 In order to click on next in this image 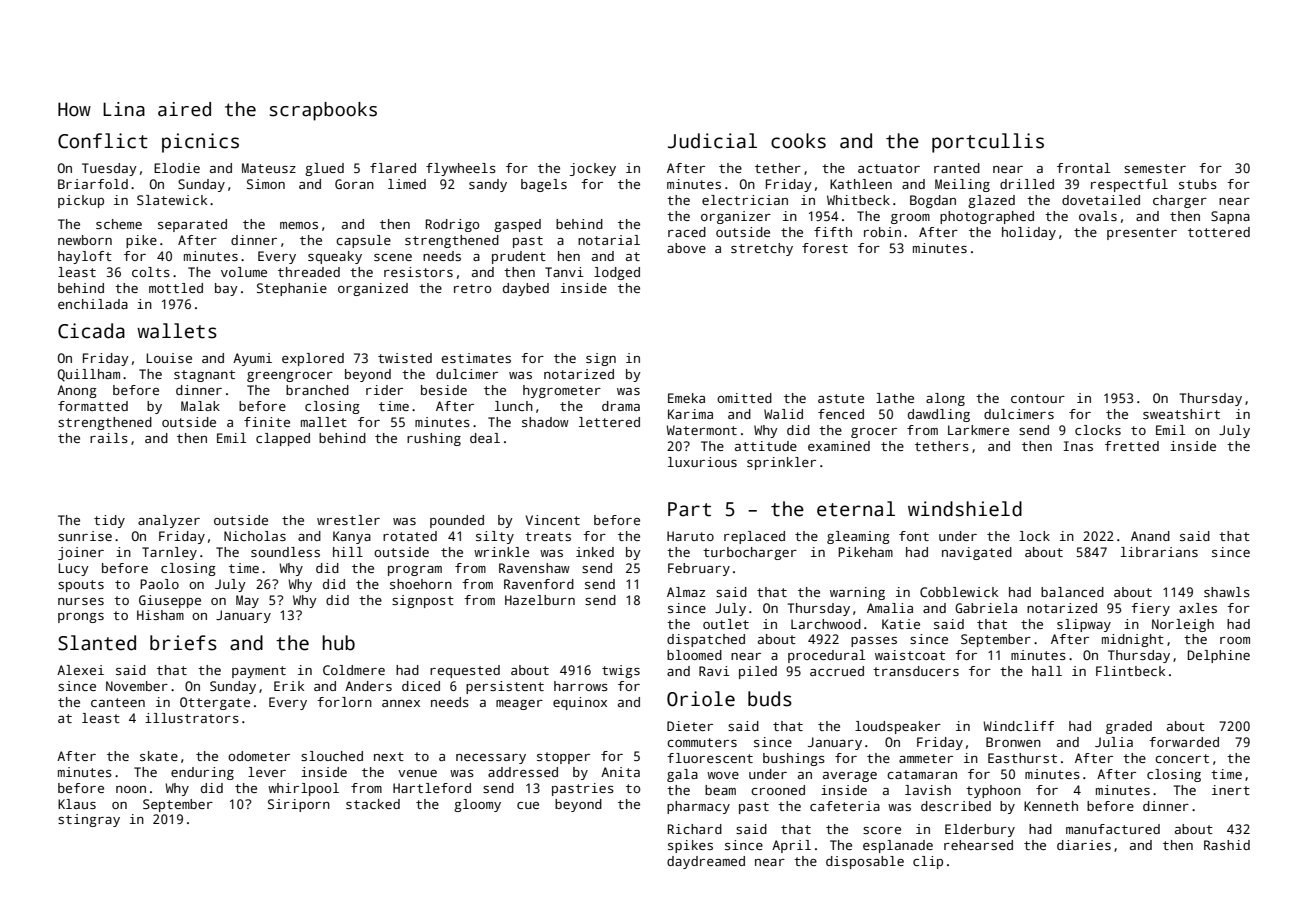, I will do `click(389, 756)`.
